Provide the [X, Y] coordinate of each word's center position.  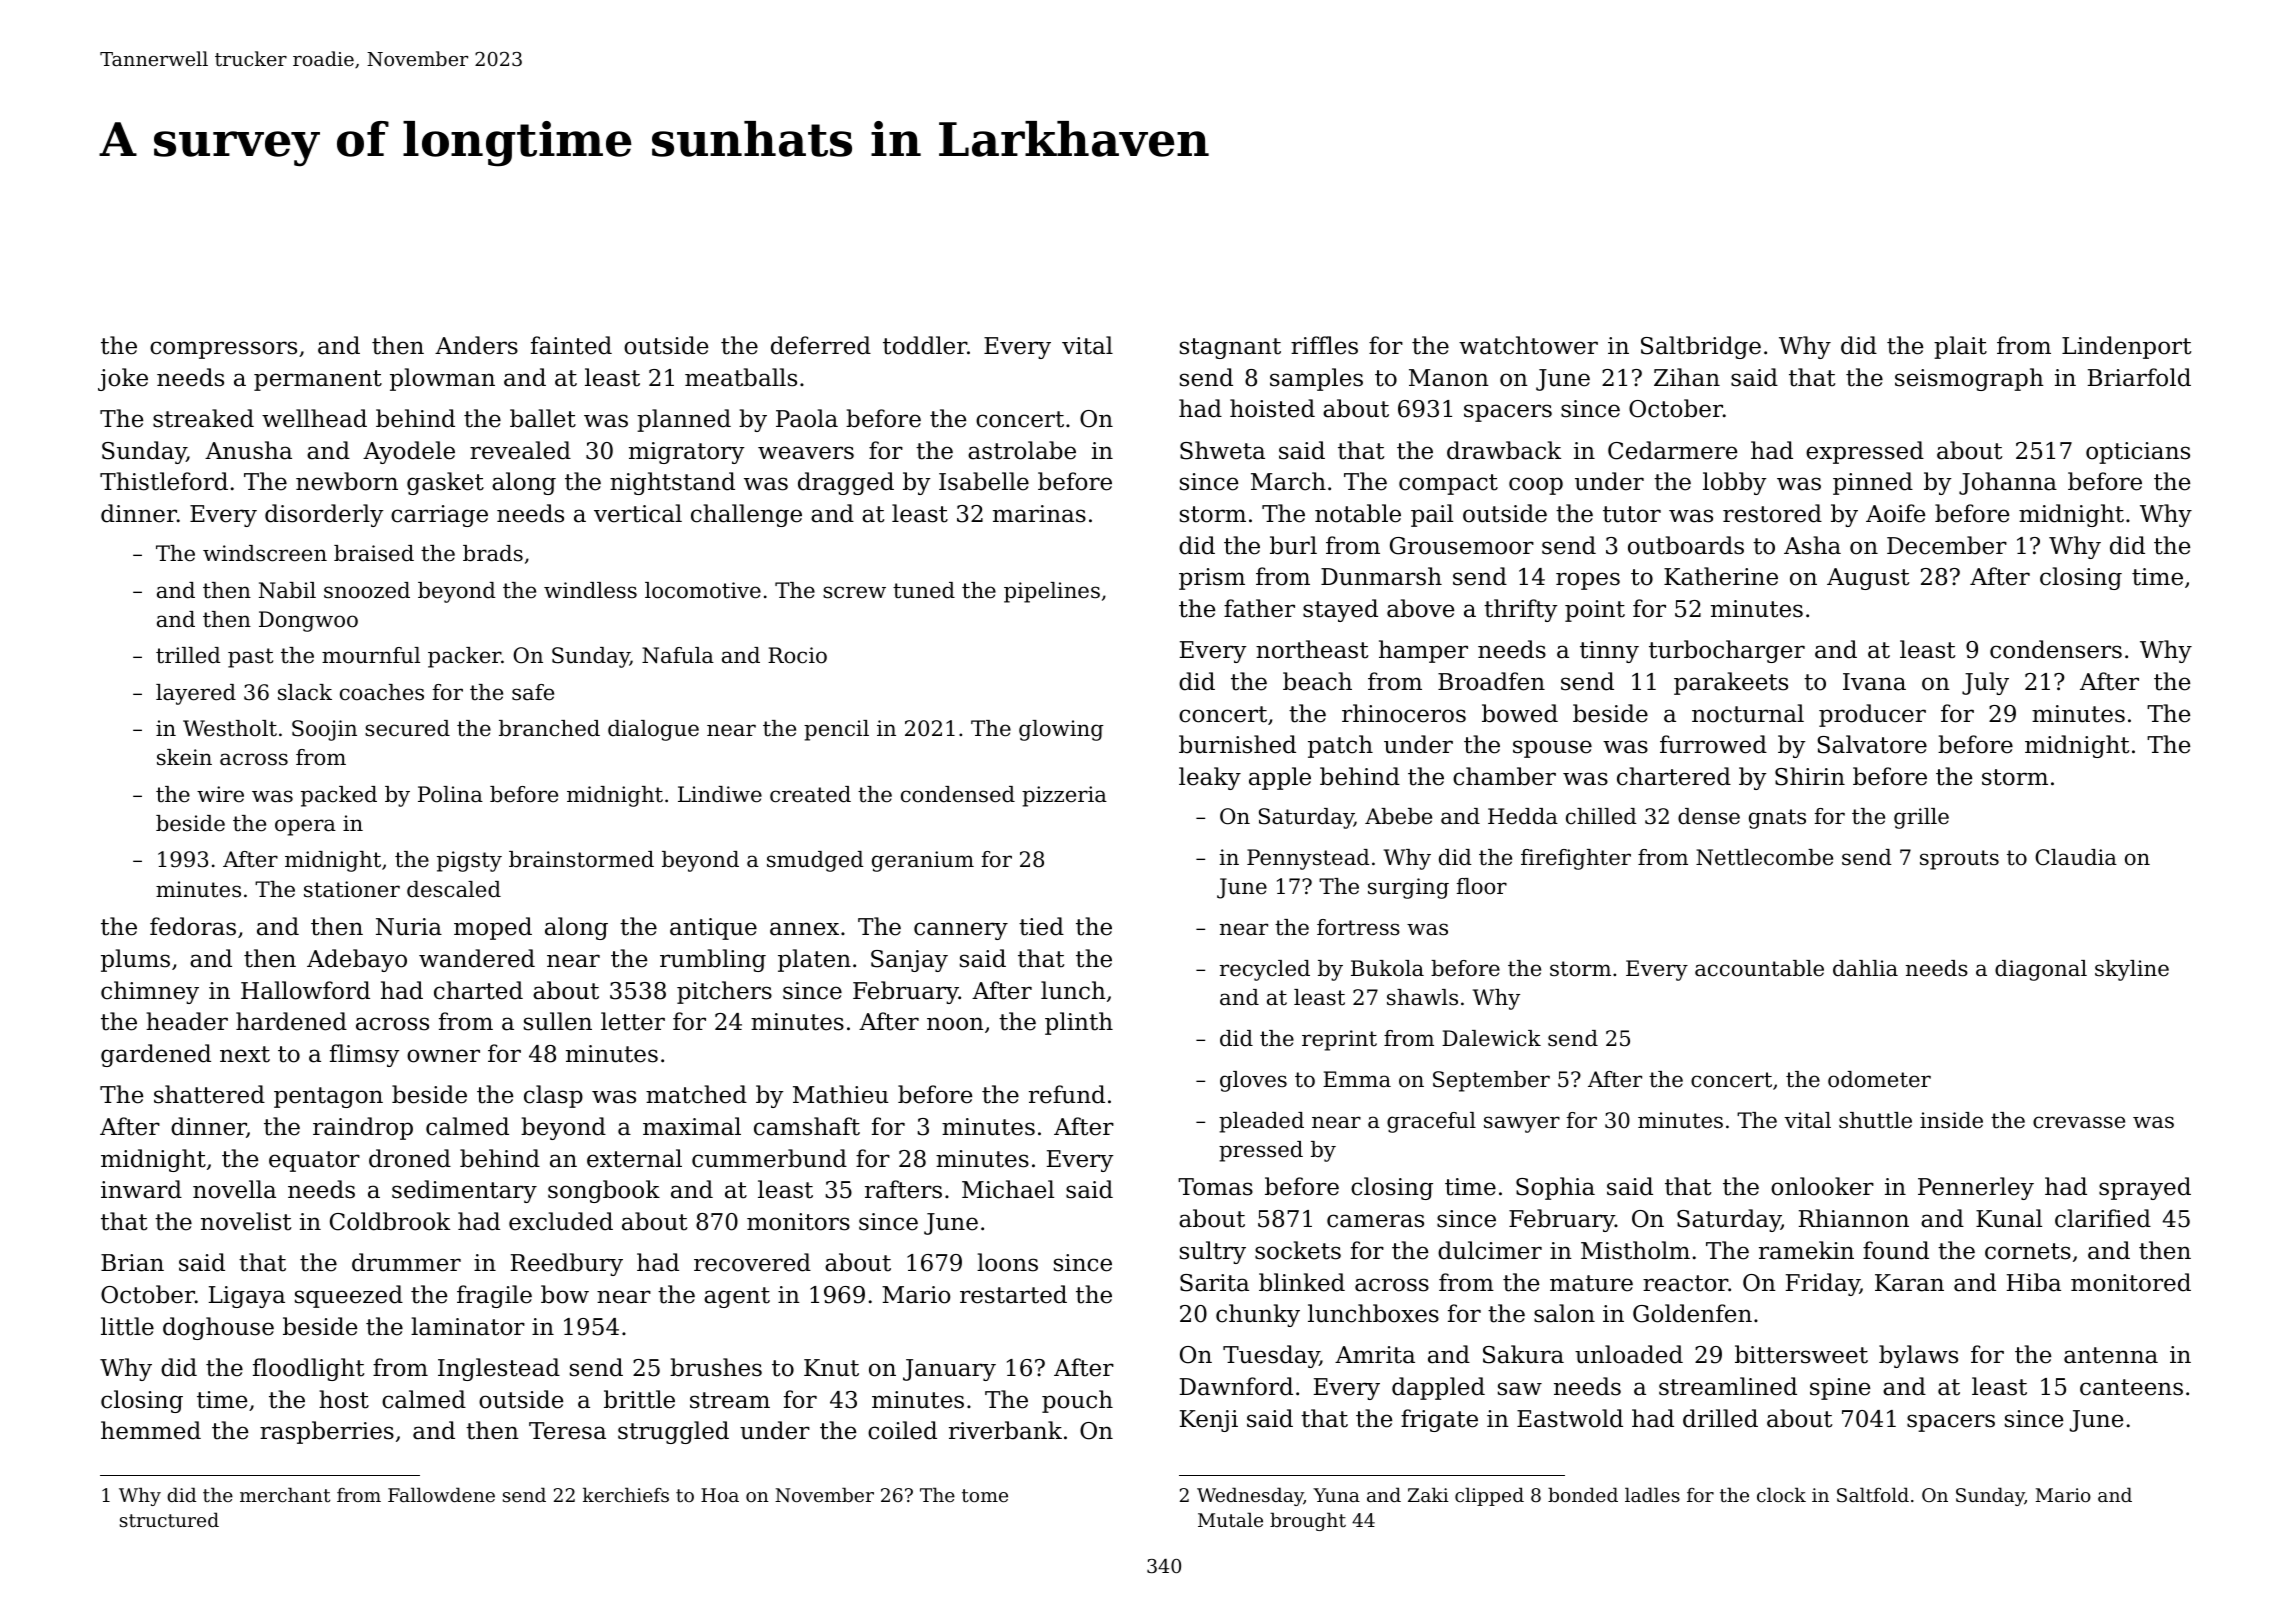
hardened [291, 1021]
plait [1960, 347]
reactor [1685, 1283]
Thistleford [164, 481]
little [127, 1326]
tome [985, 1495]
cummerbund [769, 1158]
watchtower [1528, 345]
